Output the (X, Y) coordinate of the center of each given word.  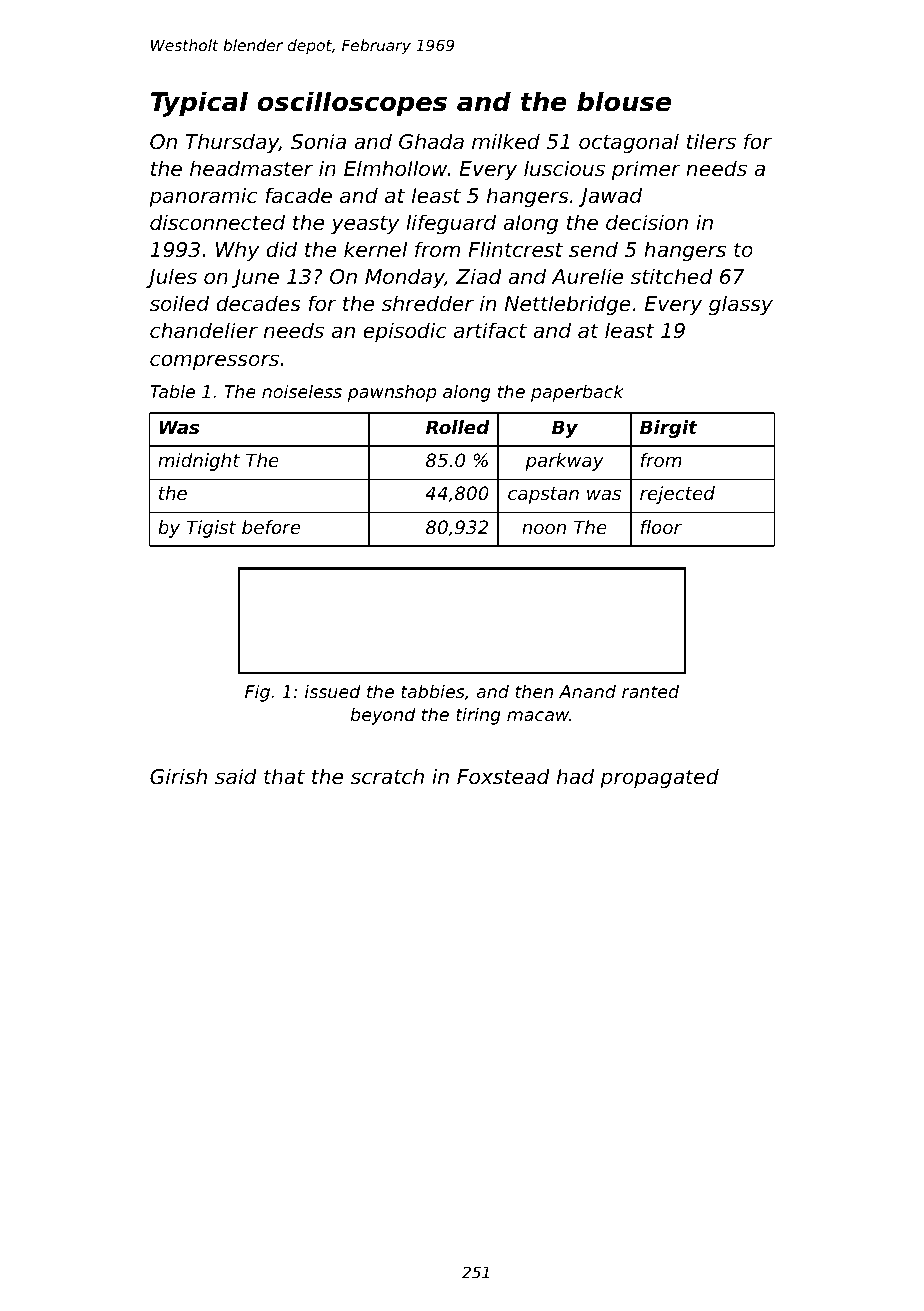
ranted (650, 691)
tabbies (433, 691)
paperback (577, 393)
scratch (387, 776)
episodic (405, 332)
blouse (624, 101)
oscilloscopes (352, 104)
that (284, 776)
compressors (214, 362)
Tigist (211, 529)
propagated (659, 778)
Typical (199, 104)
